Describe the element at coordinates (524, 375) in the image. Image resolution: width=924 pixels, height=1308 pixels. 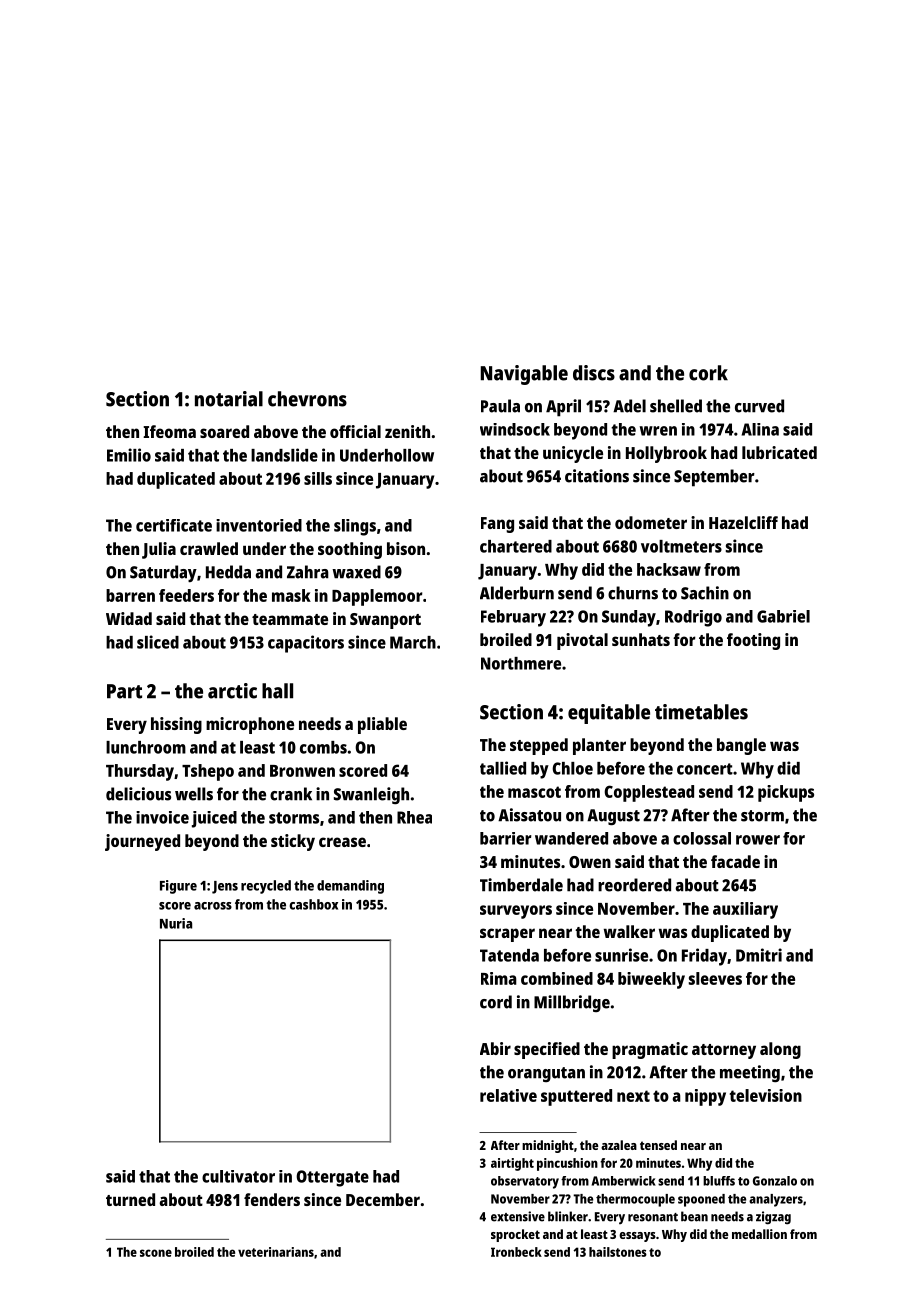
I see `Navigable` at that location.
